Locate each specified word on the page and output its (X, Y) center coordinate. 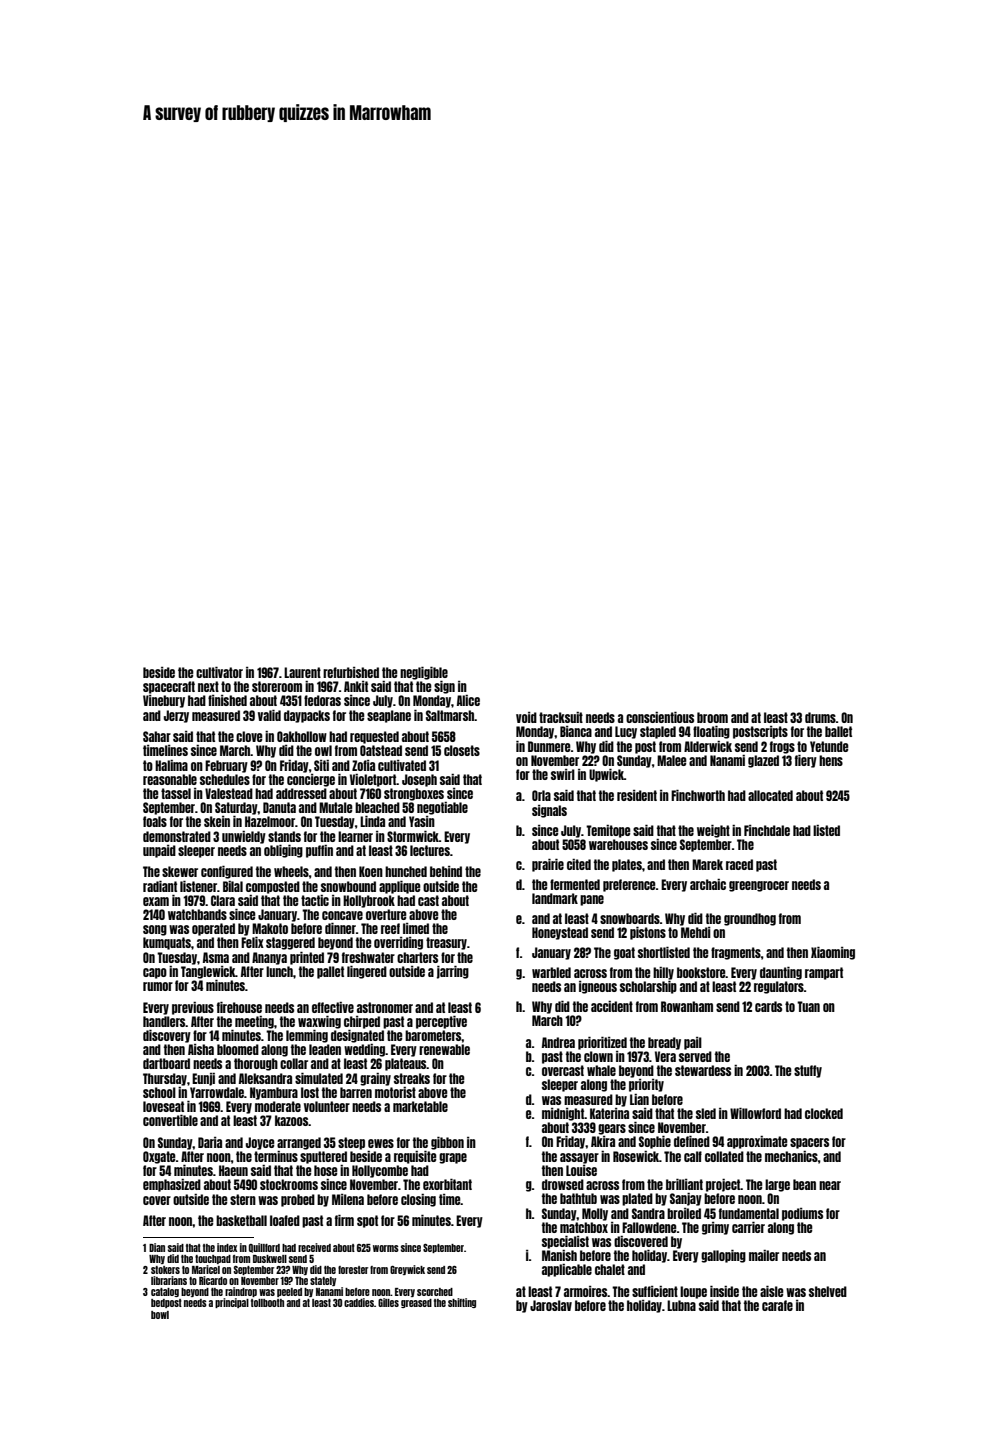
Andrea (558, 1042)
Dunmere (549, 746)
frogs (782, 747)
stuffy (808, 1071)
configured (227, 872)
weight (713, 831)
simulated (319, 1078)
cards (768, 1006)
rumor (158, 986)
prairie (548, 865)
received (314, 1247)
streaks (412, 1078)
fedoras (322, 700)
